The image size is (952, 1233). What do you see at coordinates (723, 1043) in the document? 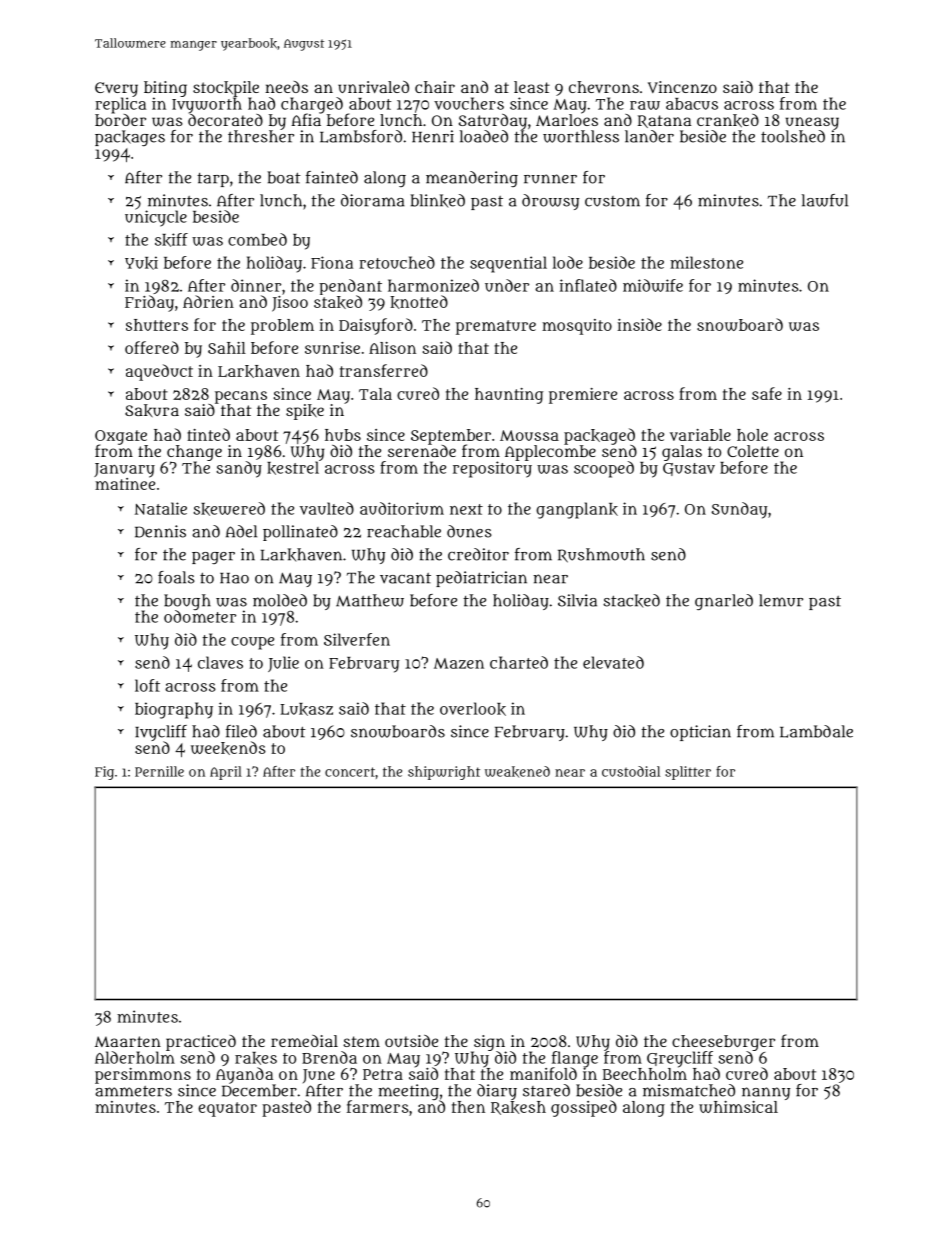
I see `cheeseburger` at bounding box center [723, 1043].
